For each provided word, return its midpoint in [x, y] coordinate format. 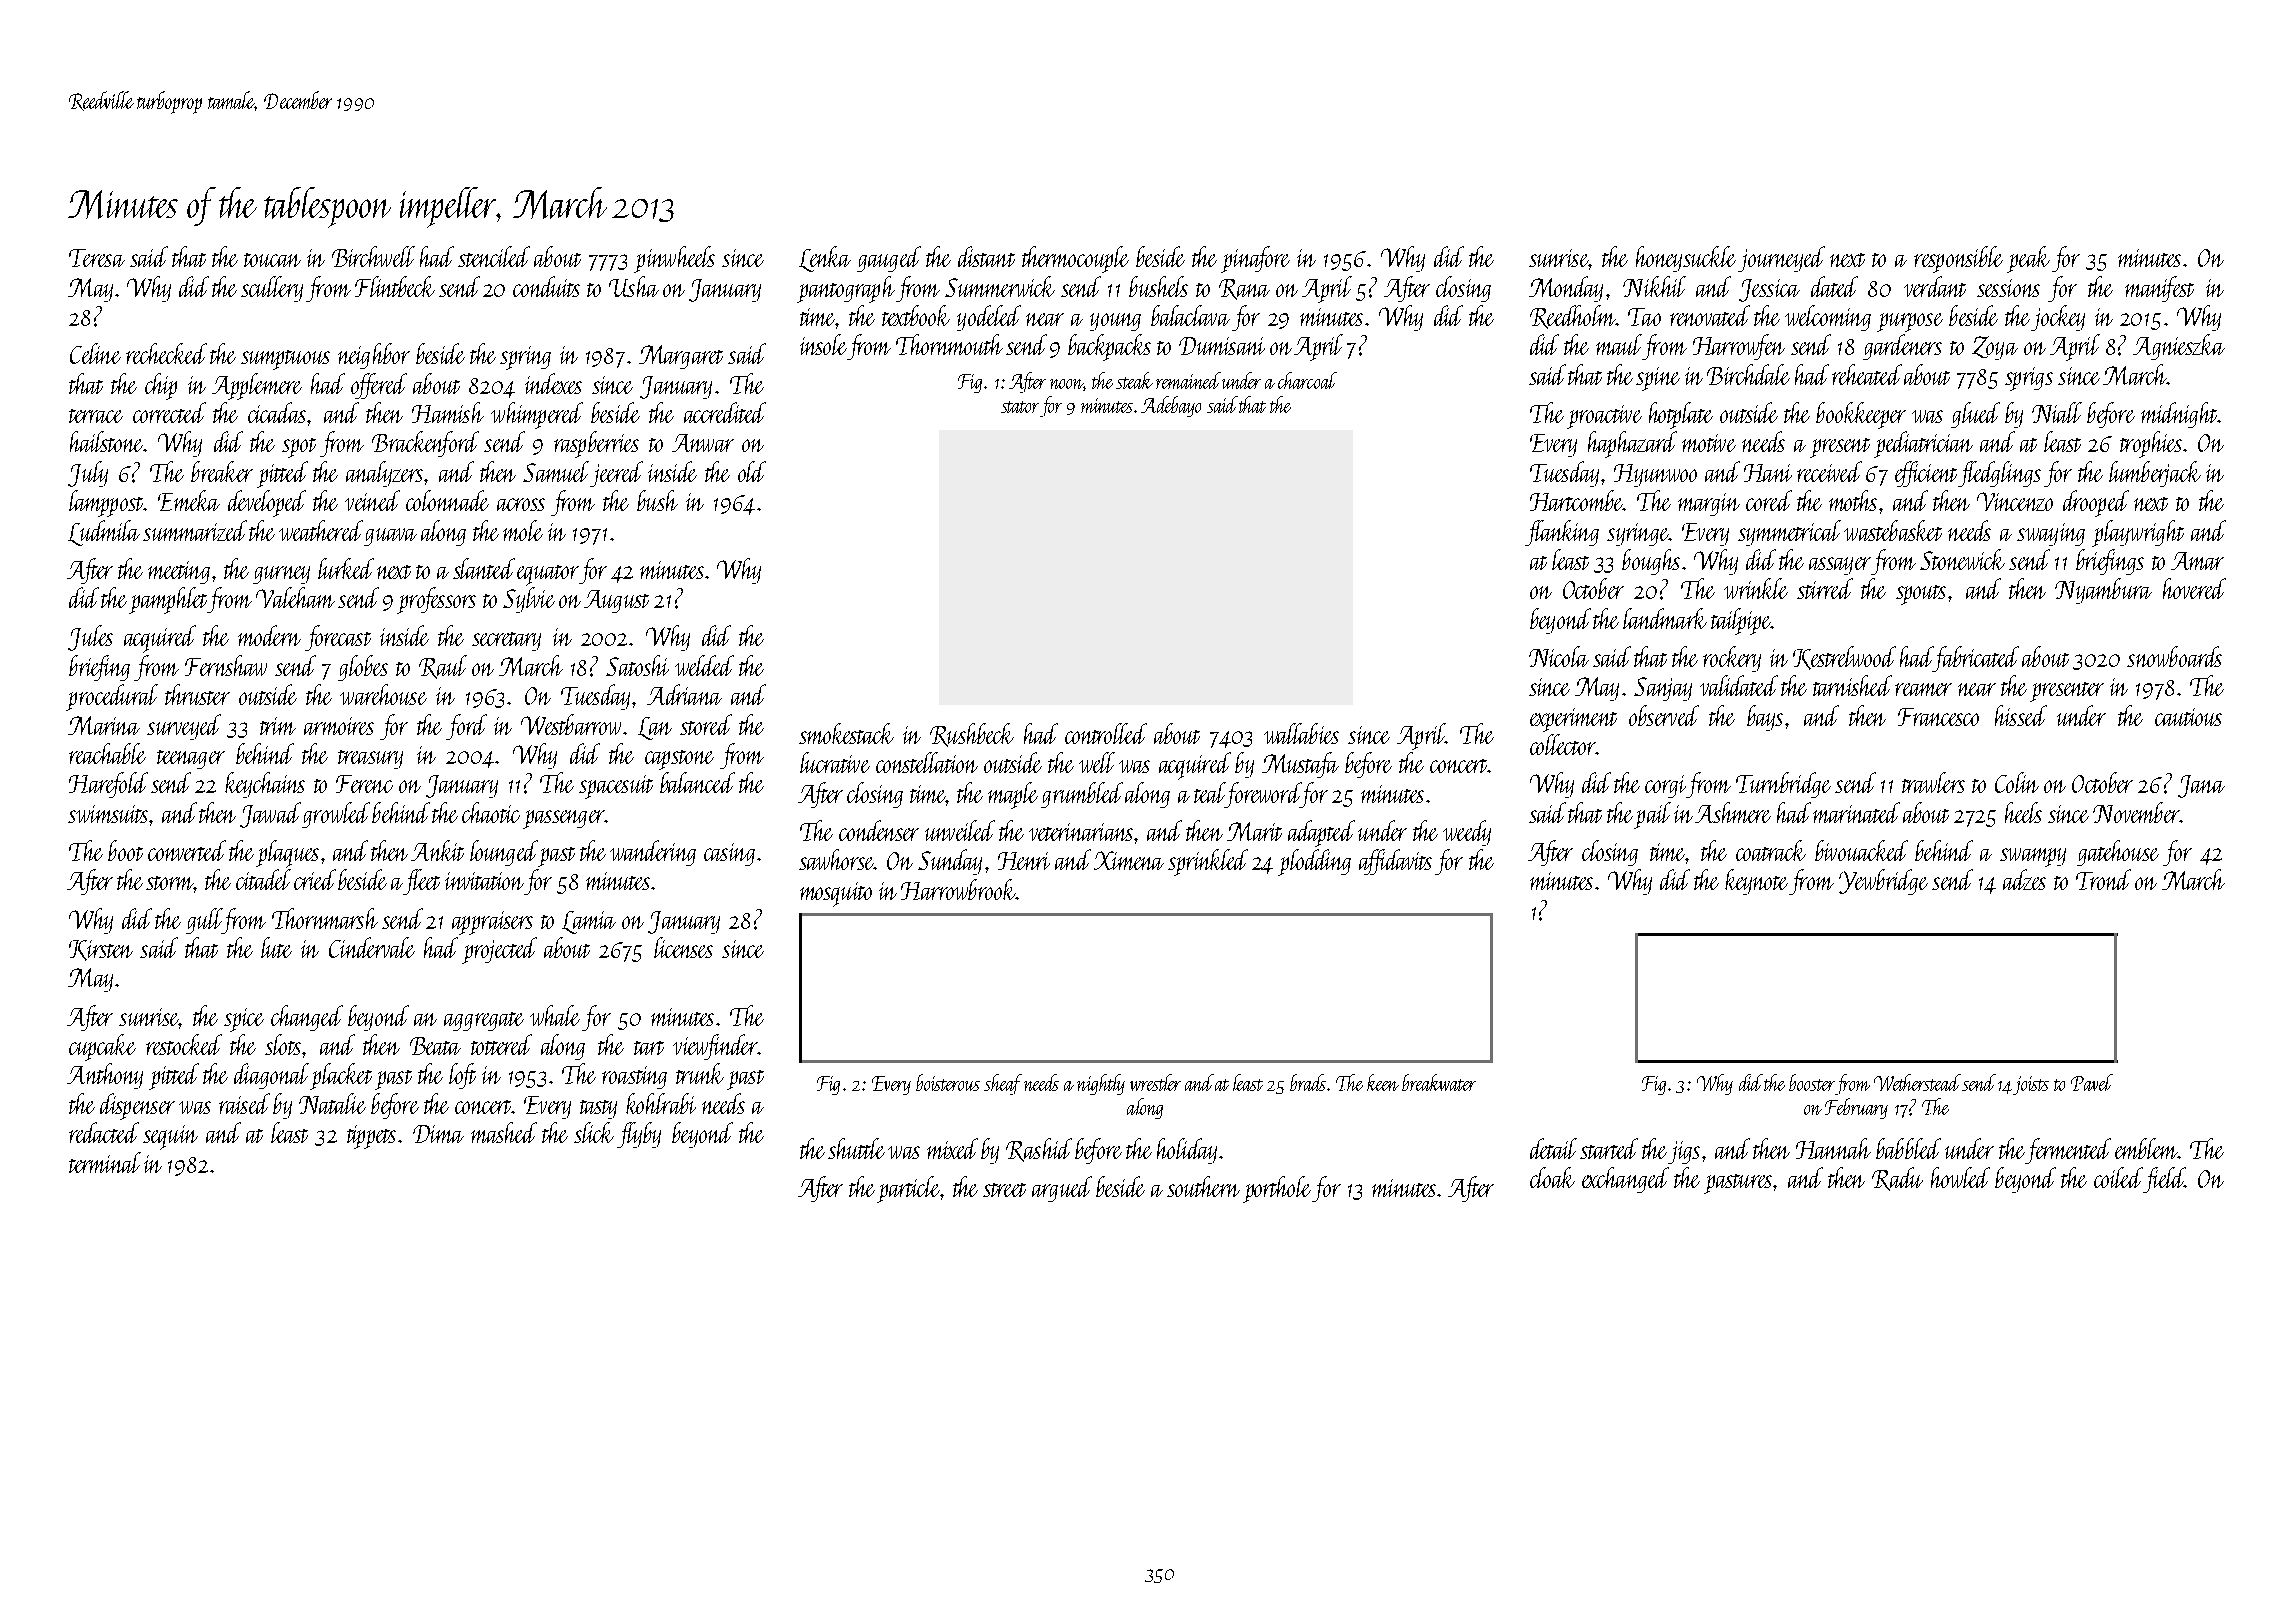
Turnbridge [1783, 785]
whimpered [537, 415]
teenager [191, 759]
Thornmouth [949, 344]
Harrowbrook [958, 889]
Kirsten [101, 950]
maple [1013, 795]
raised [244, 1103]
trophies [2151, 444]
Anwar [703, 443]
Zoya [1995, 348]
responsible [1958, 259]
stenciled [494, 256]
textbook [916, 315]
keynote [1756, 882]
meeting [179, 572]
